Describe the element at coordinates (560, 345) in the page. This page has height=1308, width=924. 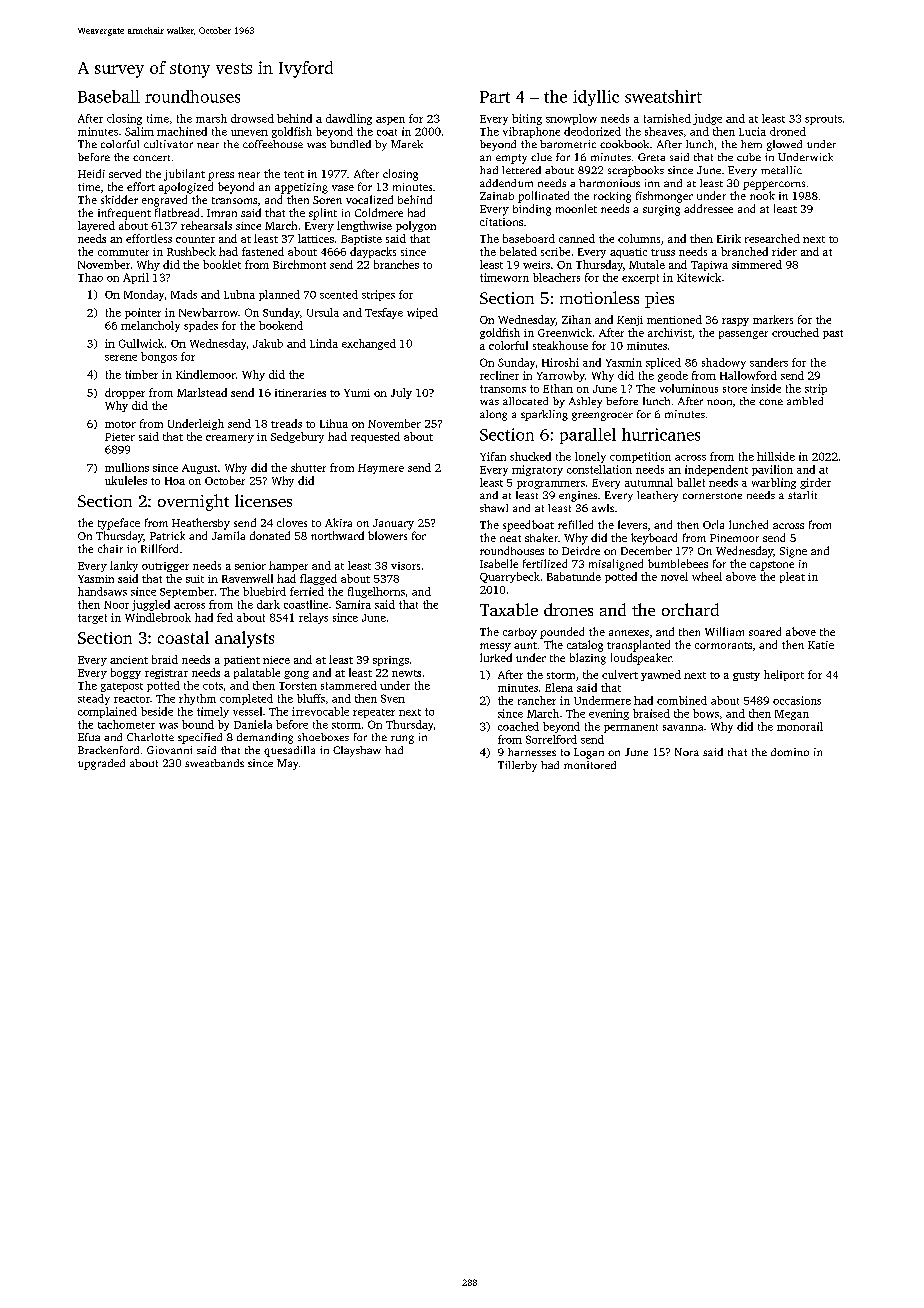
I see `steakhouse` at that location.
